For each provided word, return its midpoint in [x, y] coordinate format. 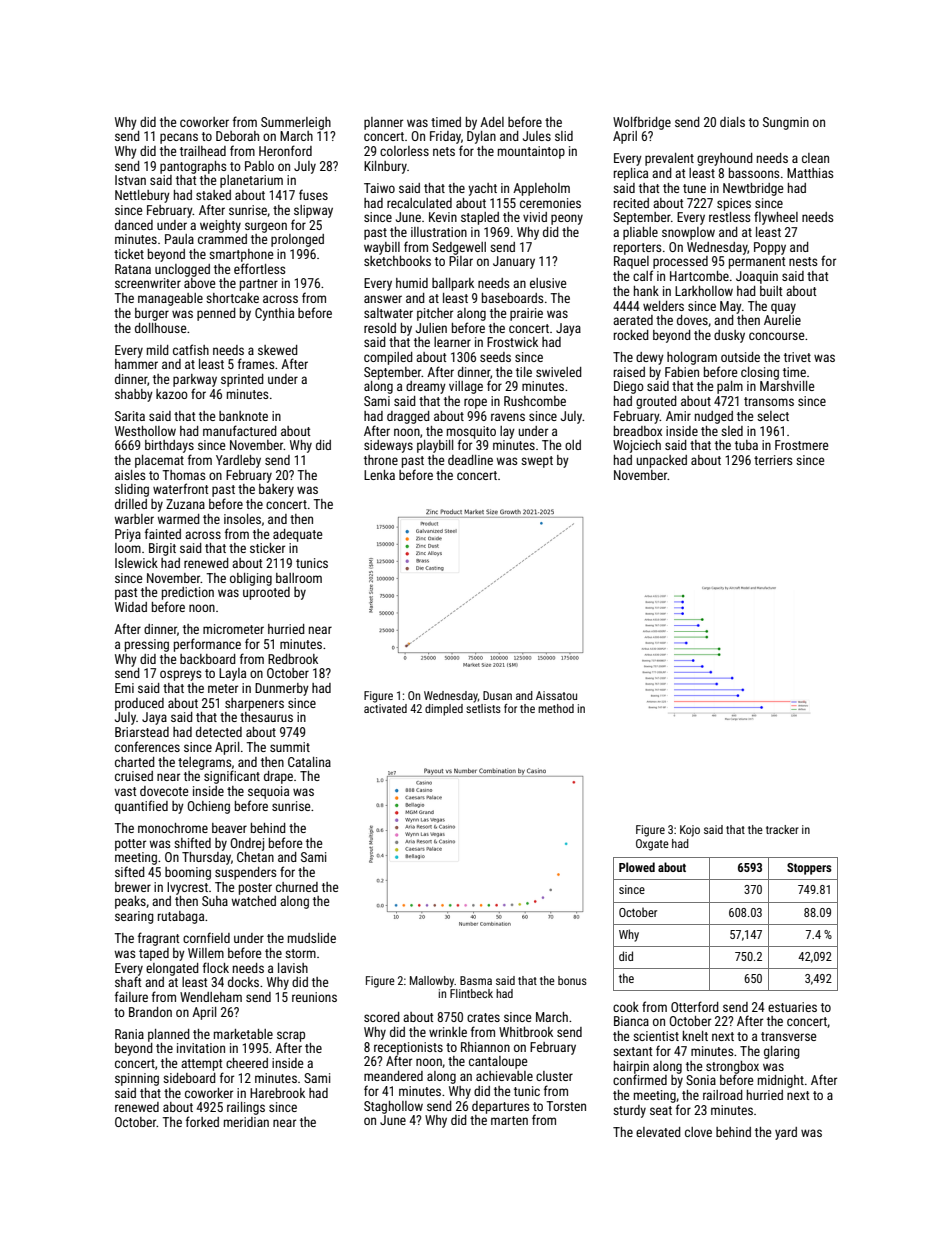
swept [537, 462]
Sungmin [786, 123]
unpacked [662, 461]
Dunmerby [282, 689]
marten [509, 1120]
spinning [137, 1079]
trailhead [203, 151]
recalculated [419, 203]
